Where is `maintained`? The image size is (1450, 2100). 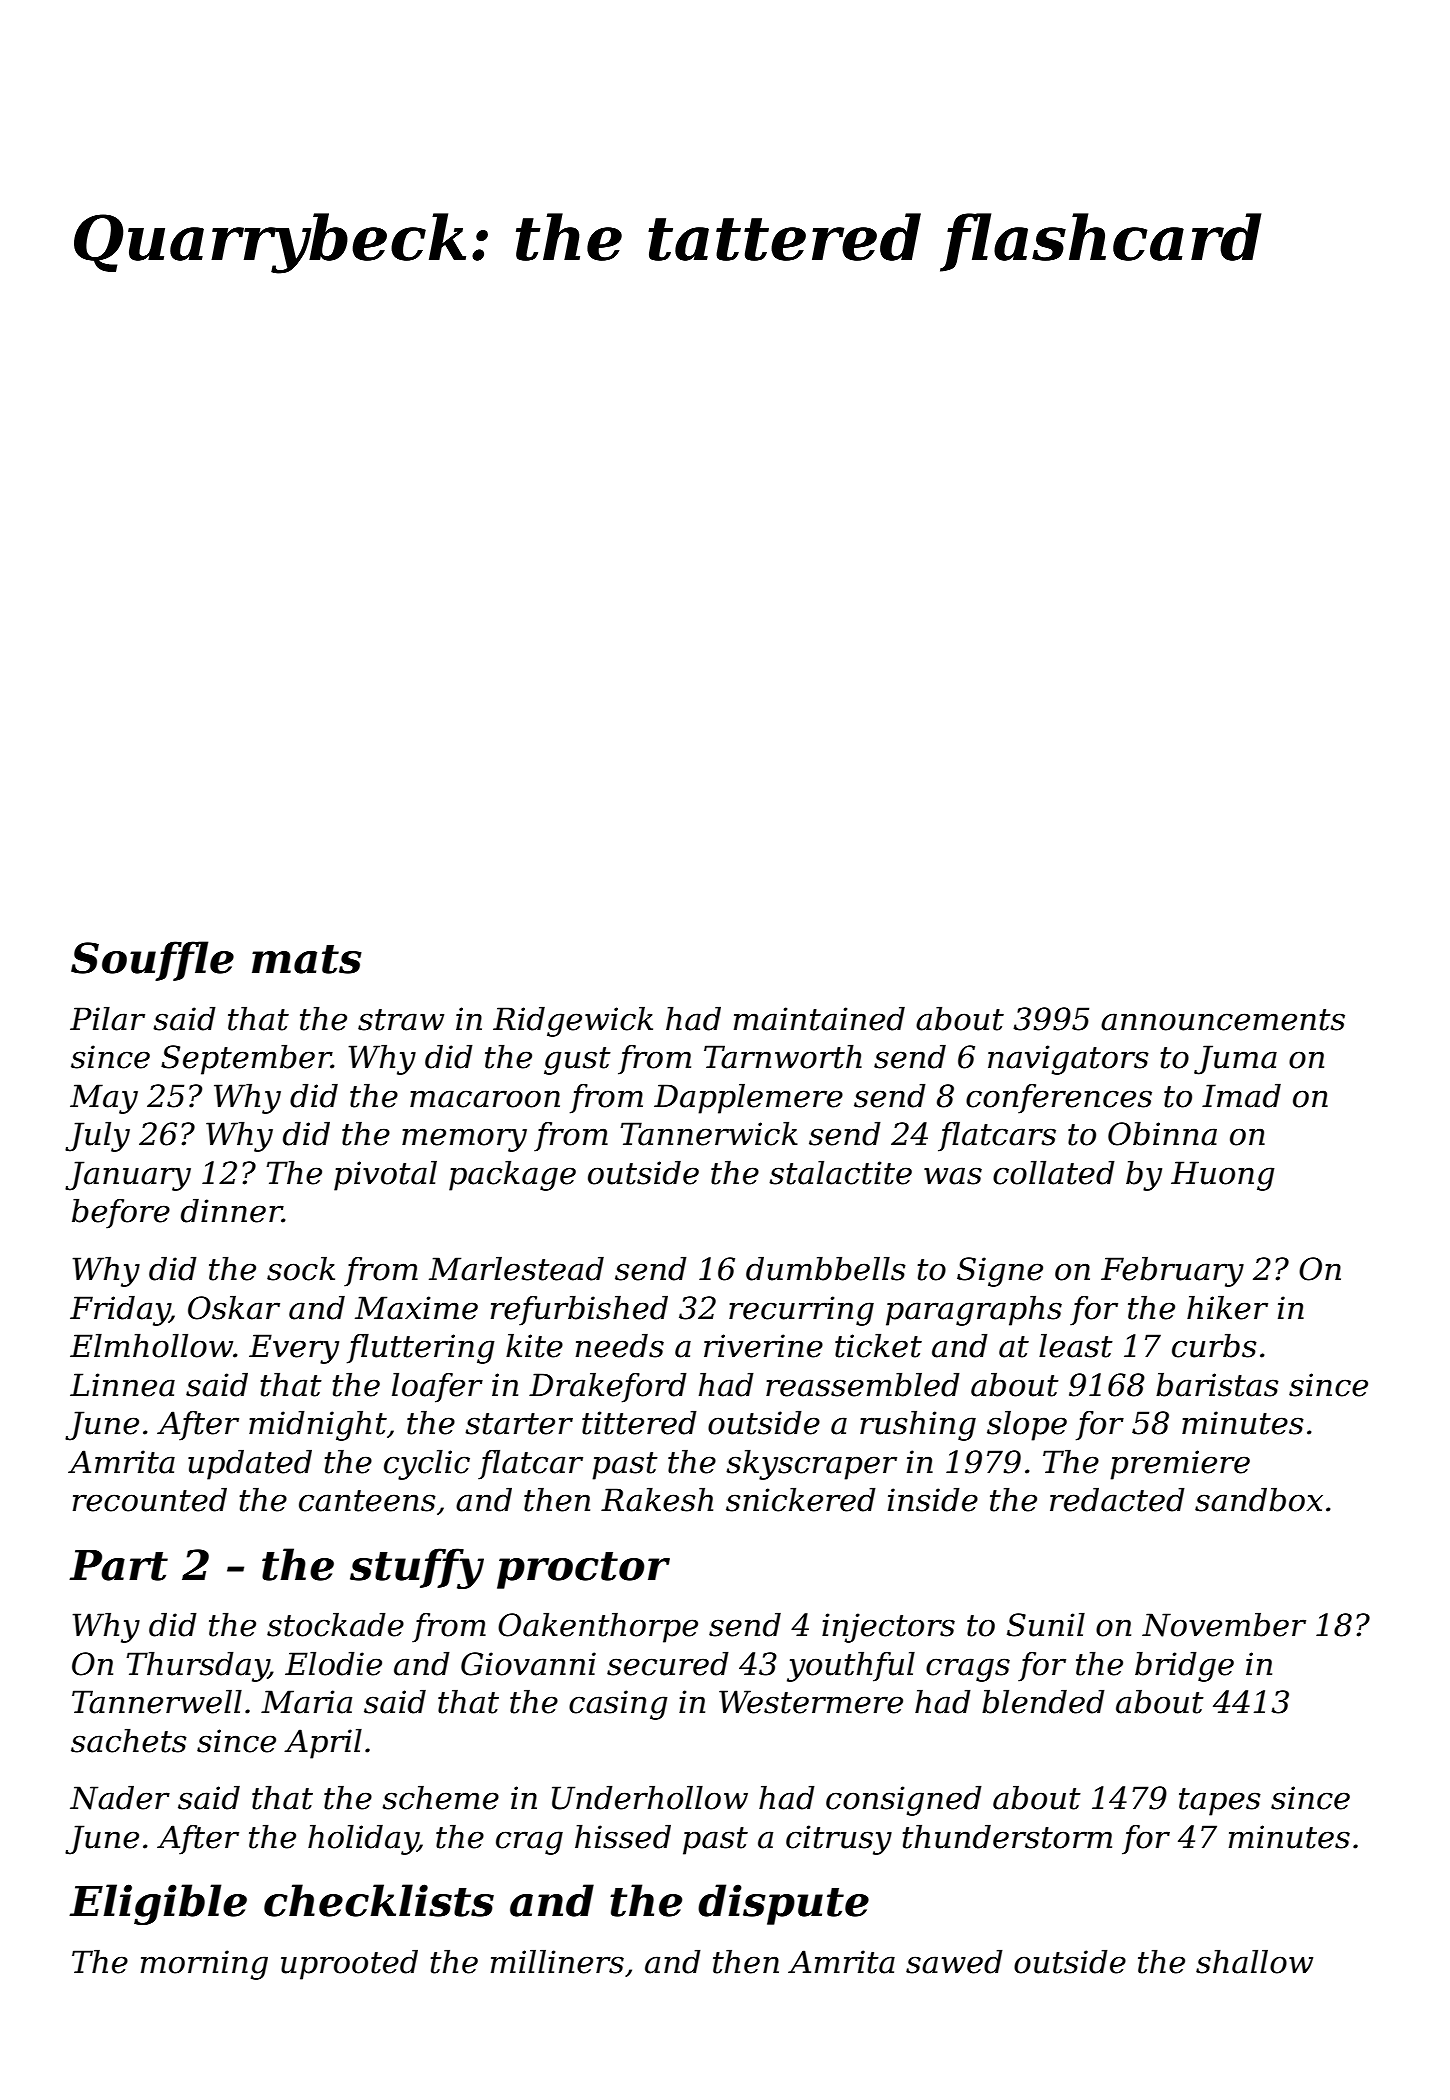
maintained is located at coordinates (819, 1018).
